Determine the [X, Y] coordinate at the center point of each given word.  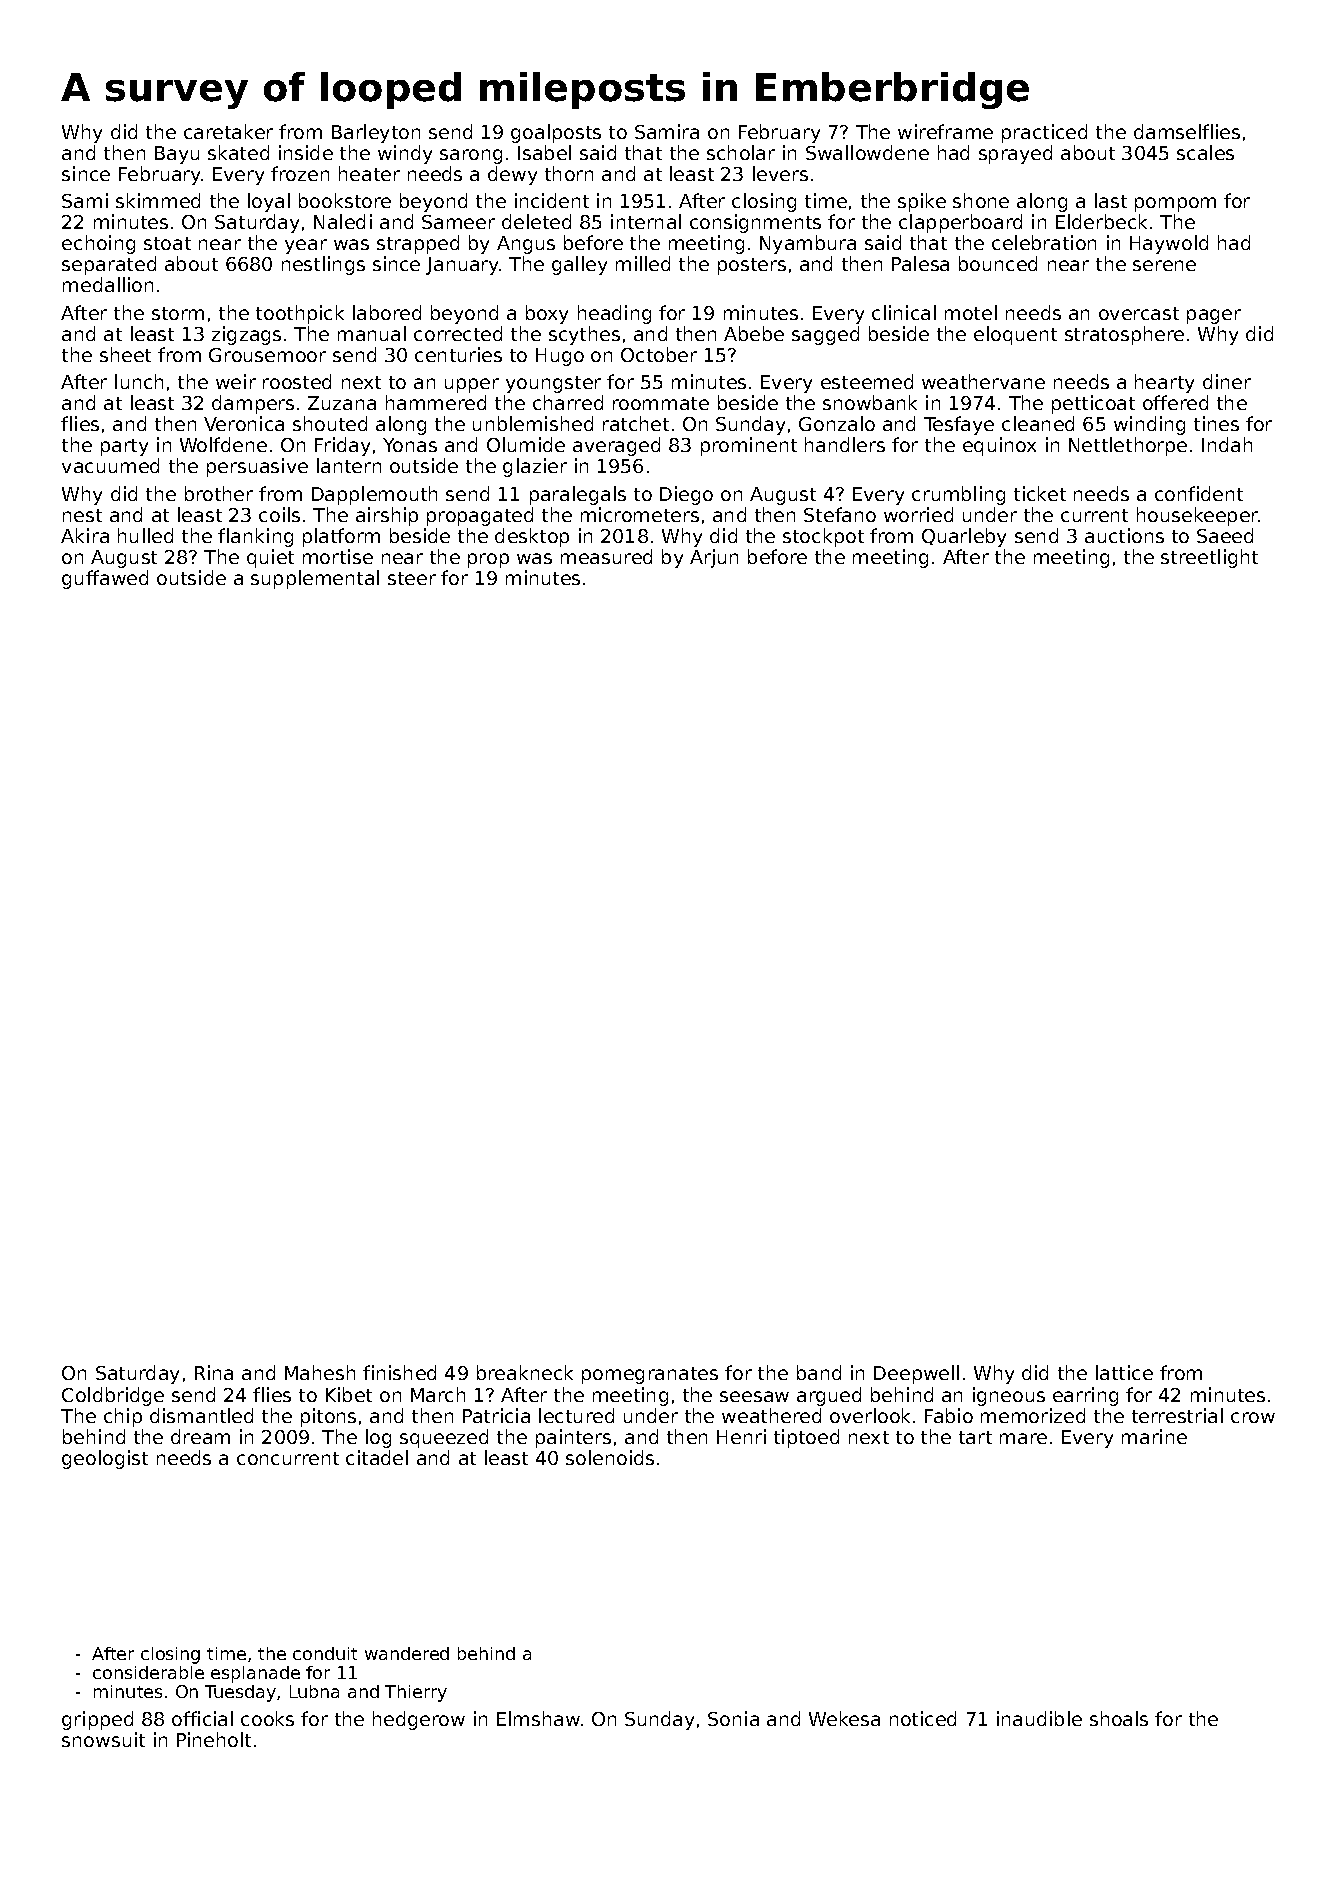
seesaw [754, 1396]
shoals [1119, 1718]
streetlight [1209, 558]
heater [369, 173]
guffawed [105, 579]
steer [412, 578]
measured [606, 556]
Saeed [1225, 535]
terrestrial [1177, 1415]
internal [646, 221]
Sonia [733, 1718]
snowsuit [103, 1739]
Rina [214, 1372]
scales [1205, 152]
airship [387, 516]
